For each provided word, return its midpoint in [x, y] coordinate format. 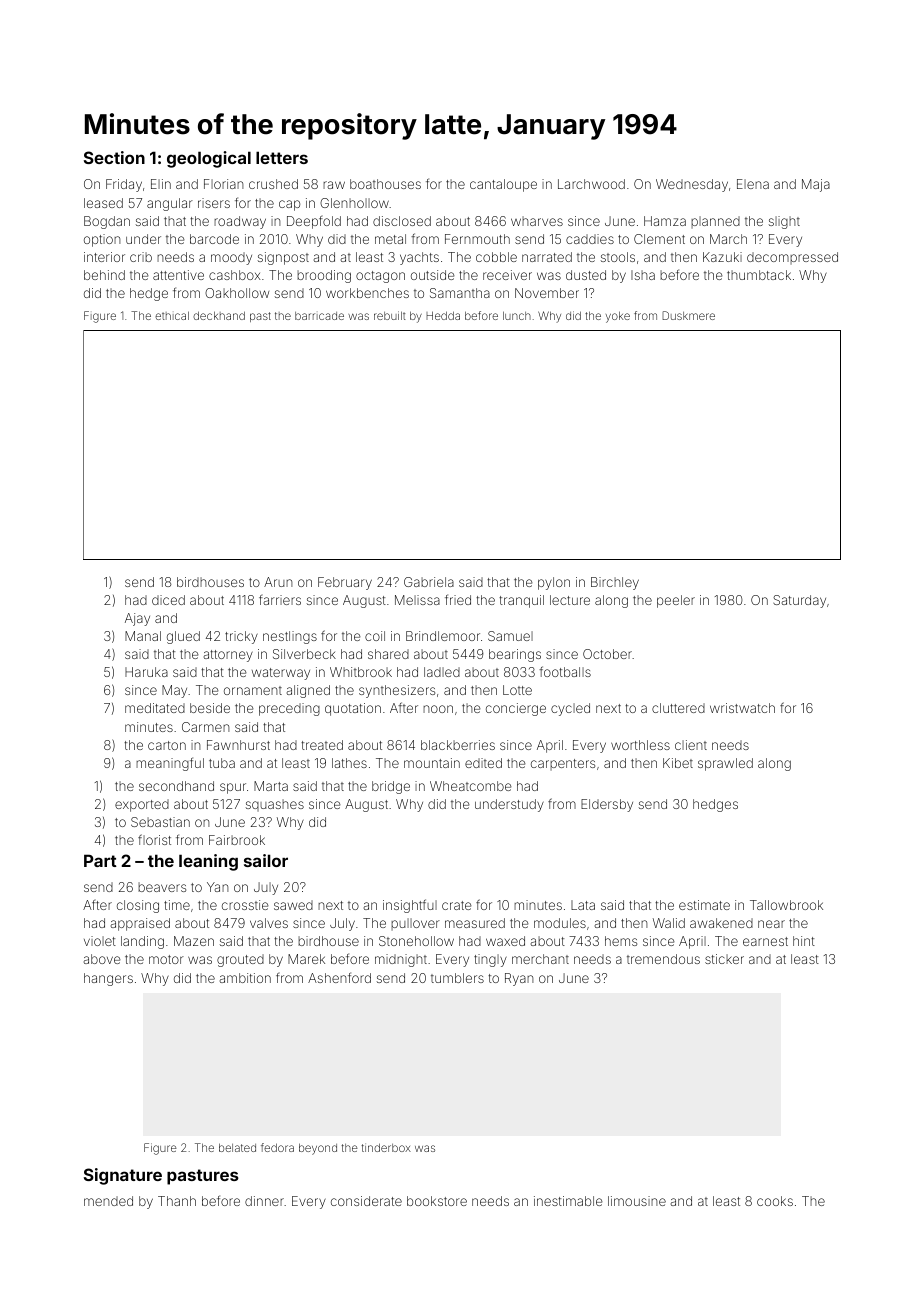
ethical [172, 315]
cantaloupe [503, 185]
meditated [155, 708]
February [345, 583]
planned [715, 222]
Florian [224, 184]
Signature [123, 1176]
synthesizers [397, 691]
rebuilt [390, 315]
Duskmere [688, 315]
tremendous [663, 959]
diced [168, 600]
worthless [640, 745]
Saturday [799, 601]
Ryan [519, 979]
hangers [108, 979]
